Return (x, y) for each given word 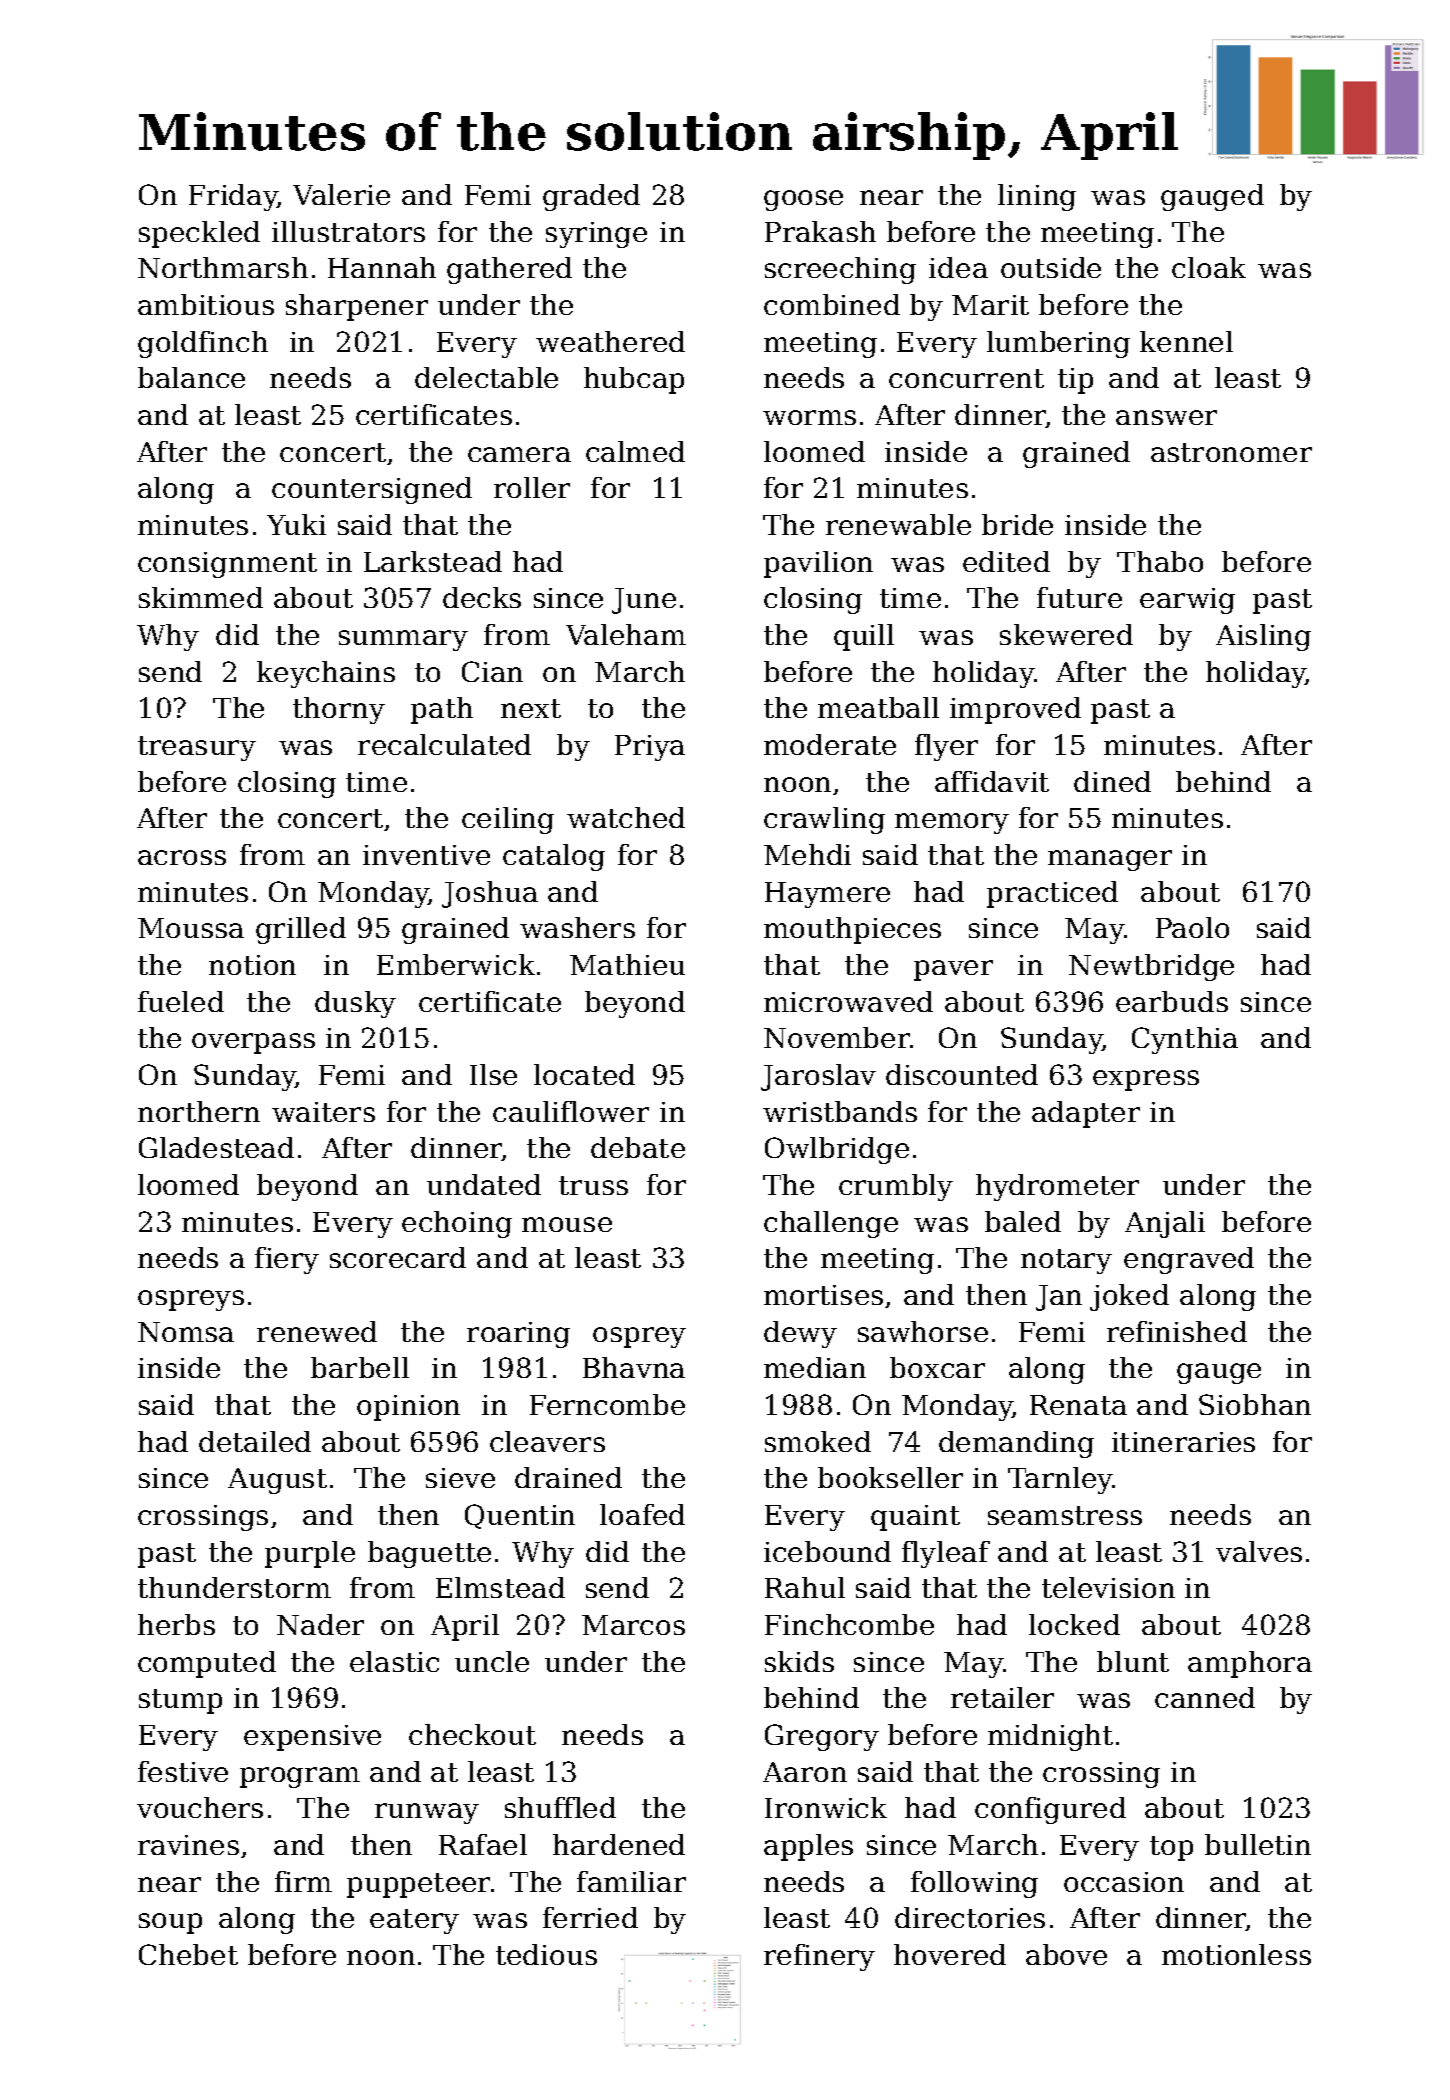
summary (403, 640)
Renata (1078, 1405)
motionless (1236, 1954)
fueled (181, 1001)
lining (1037, 197)
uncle (492, 1661)
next (531, 708)
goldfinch (203, 344)
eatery (414, 1921)
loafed (642, 1514)
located (584, 1074)
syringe (596, 235)
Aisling (1263, 637)
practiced (1052, 894)
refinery (819, 1957)
